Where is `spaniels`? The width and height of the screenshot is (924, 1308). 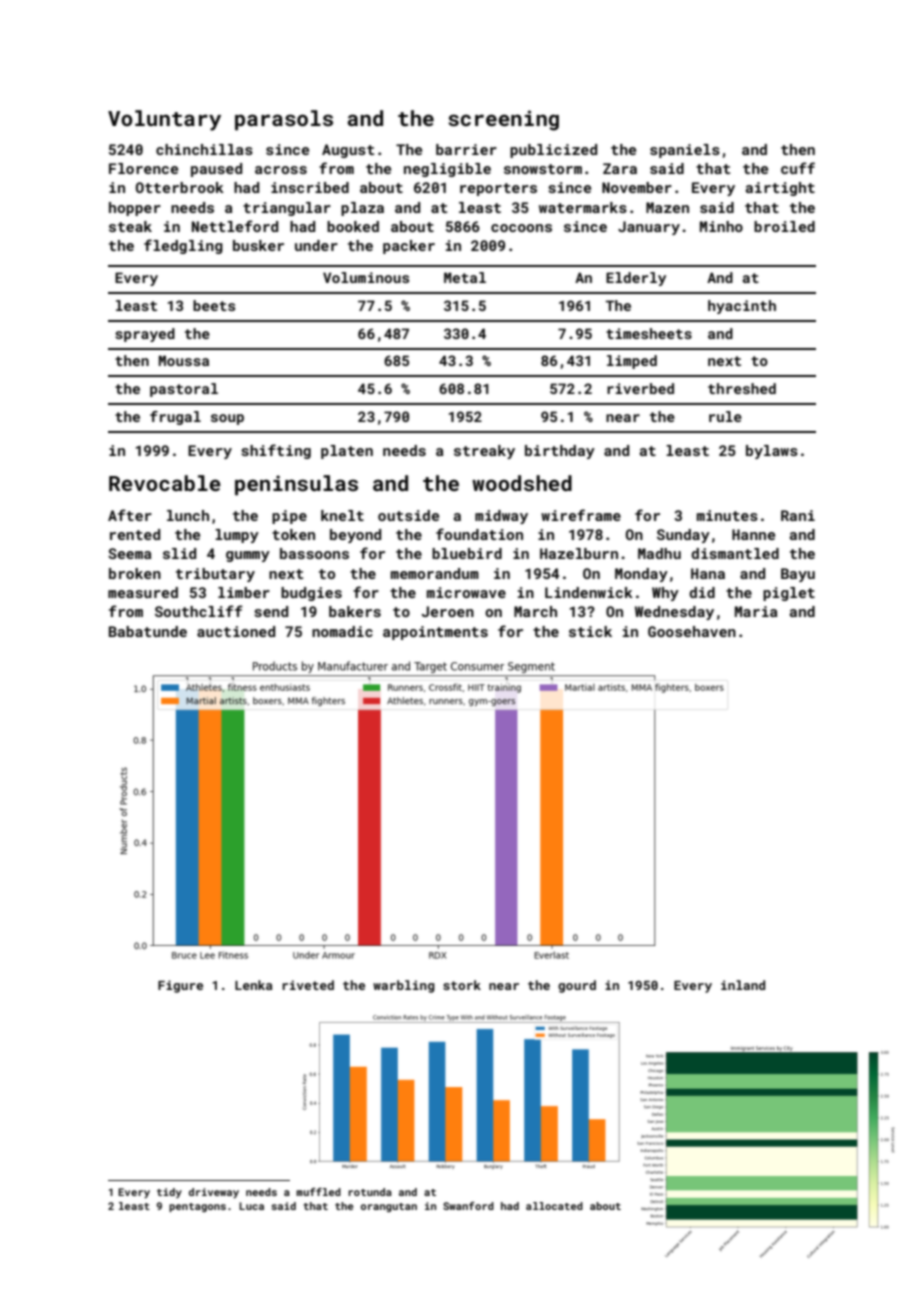 spaniels is located at coordinates (685, 151).
